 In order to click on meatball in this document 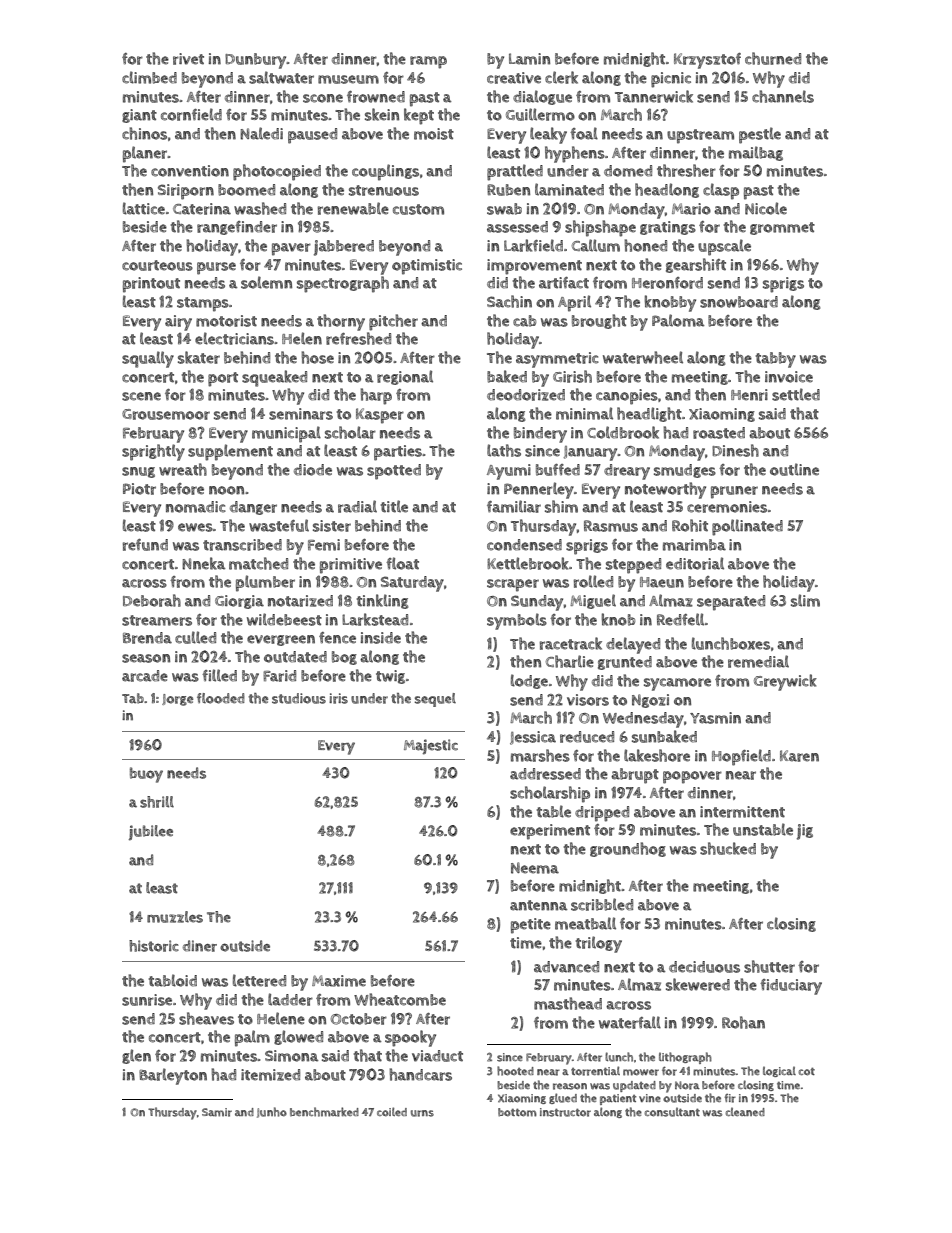, I will do `click(585, 923)`.
